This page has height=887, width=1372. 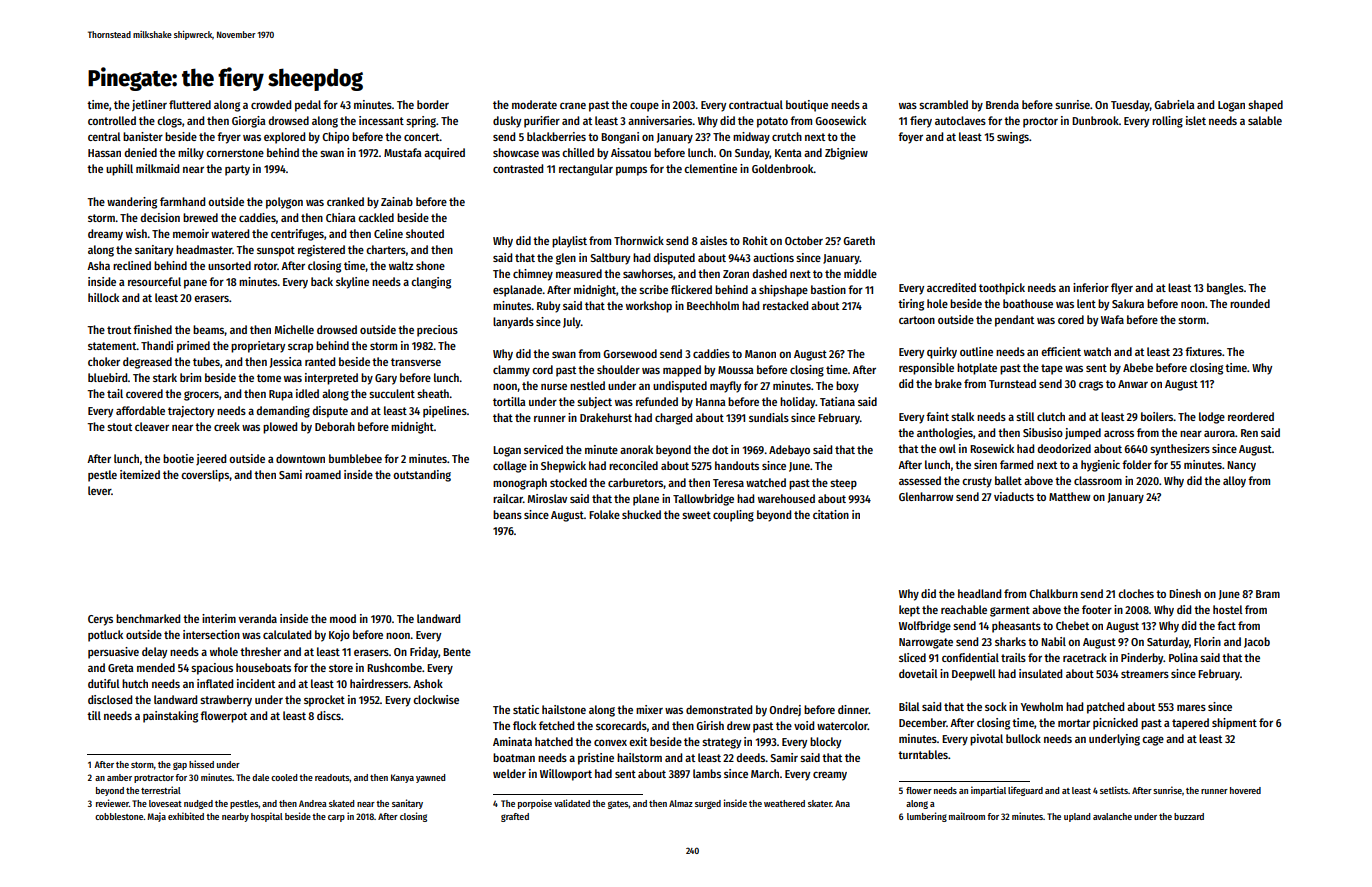 I want to click on buzzard, so click(x=1189, y=816).
